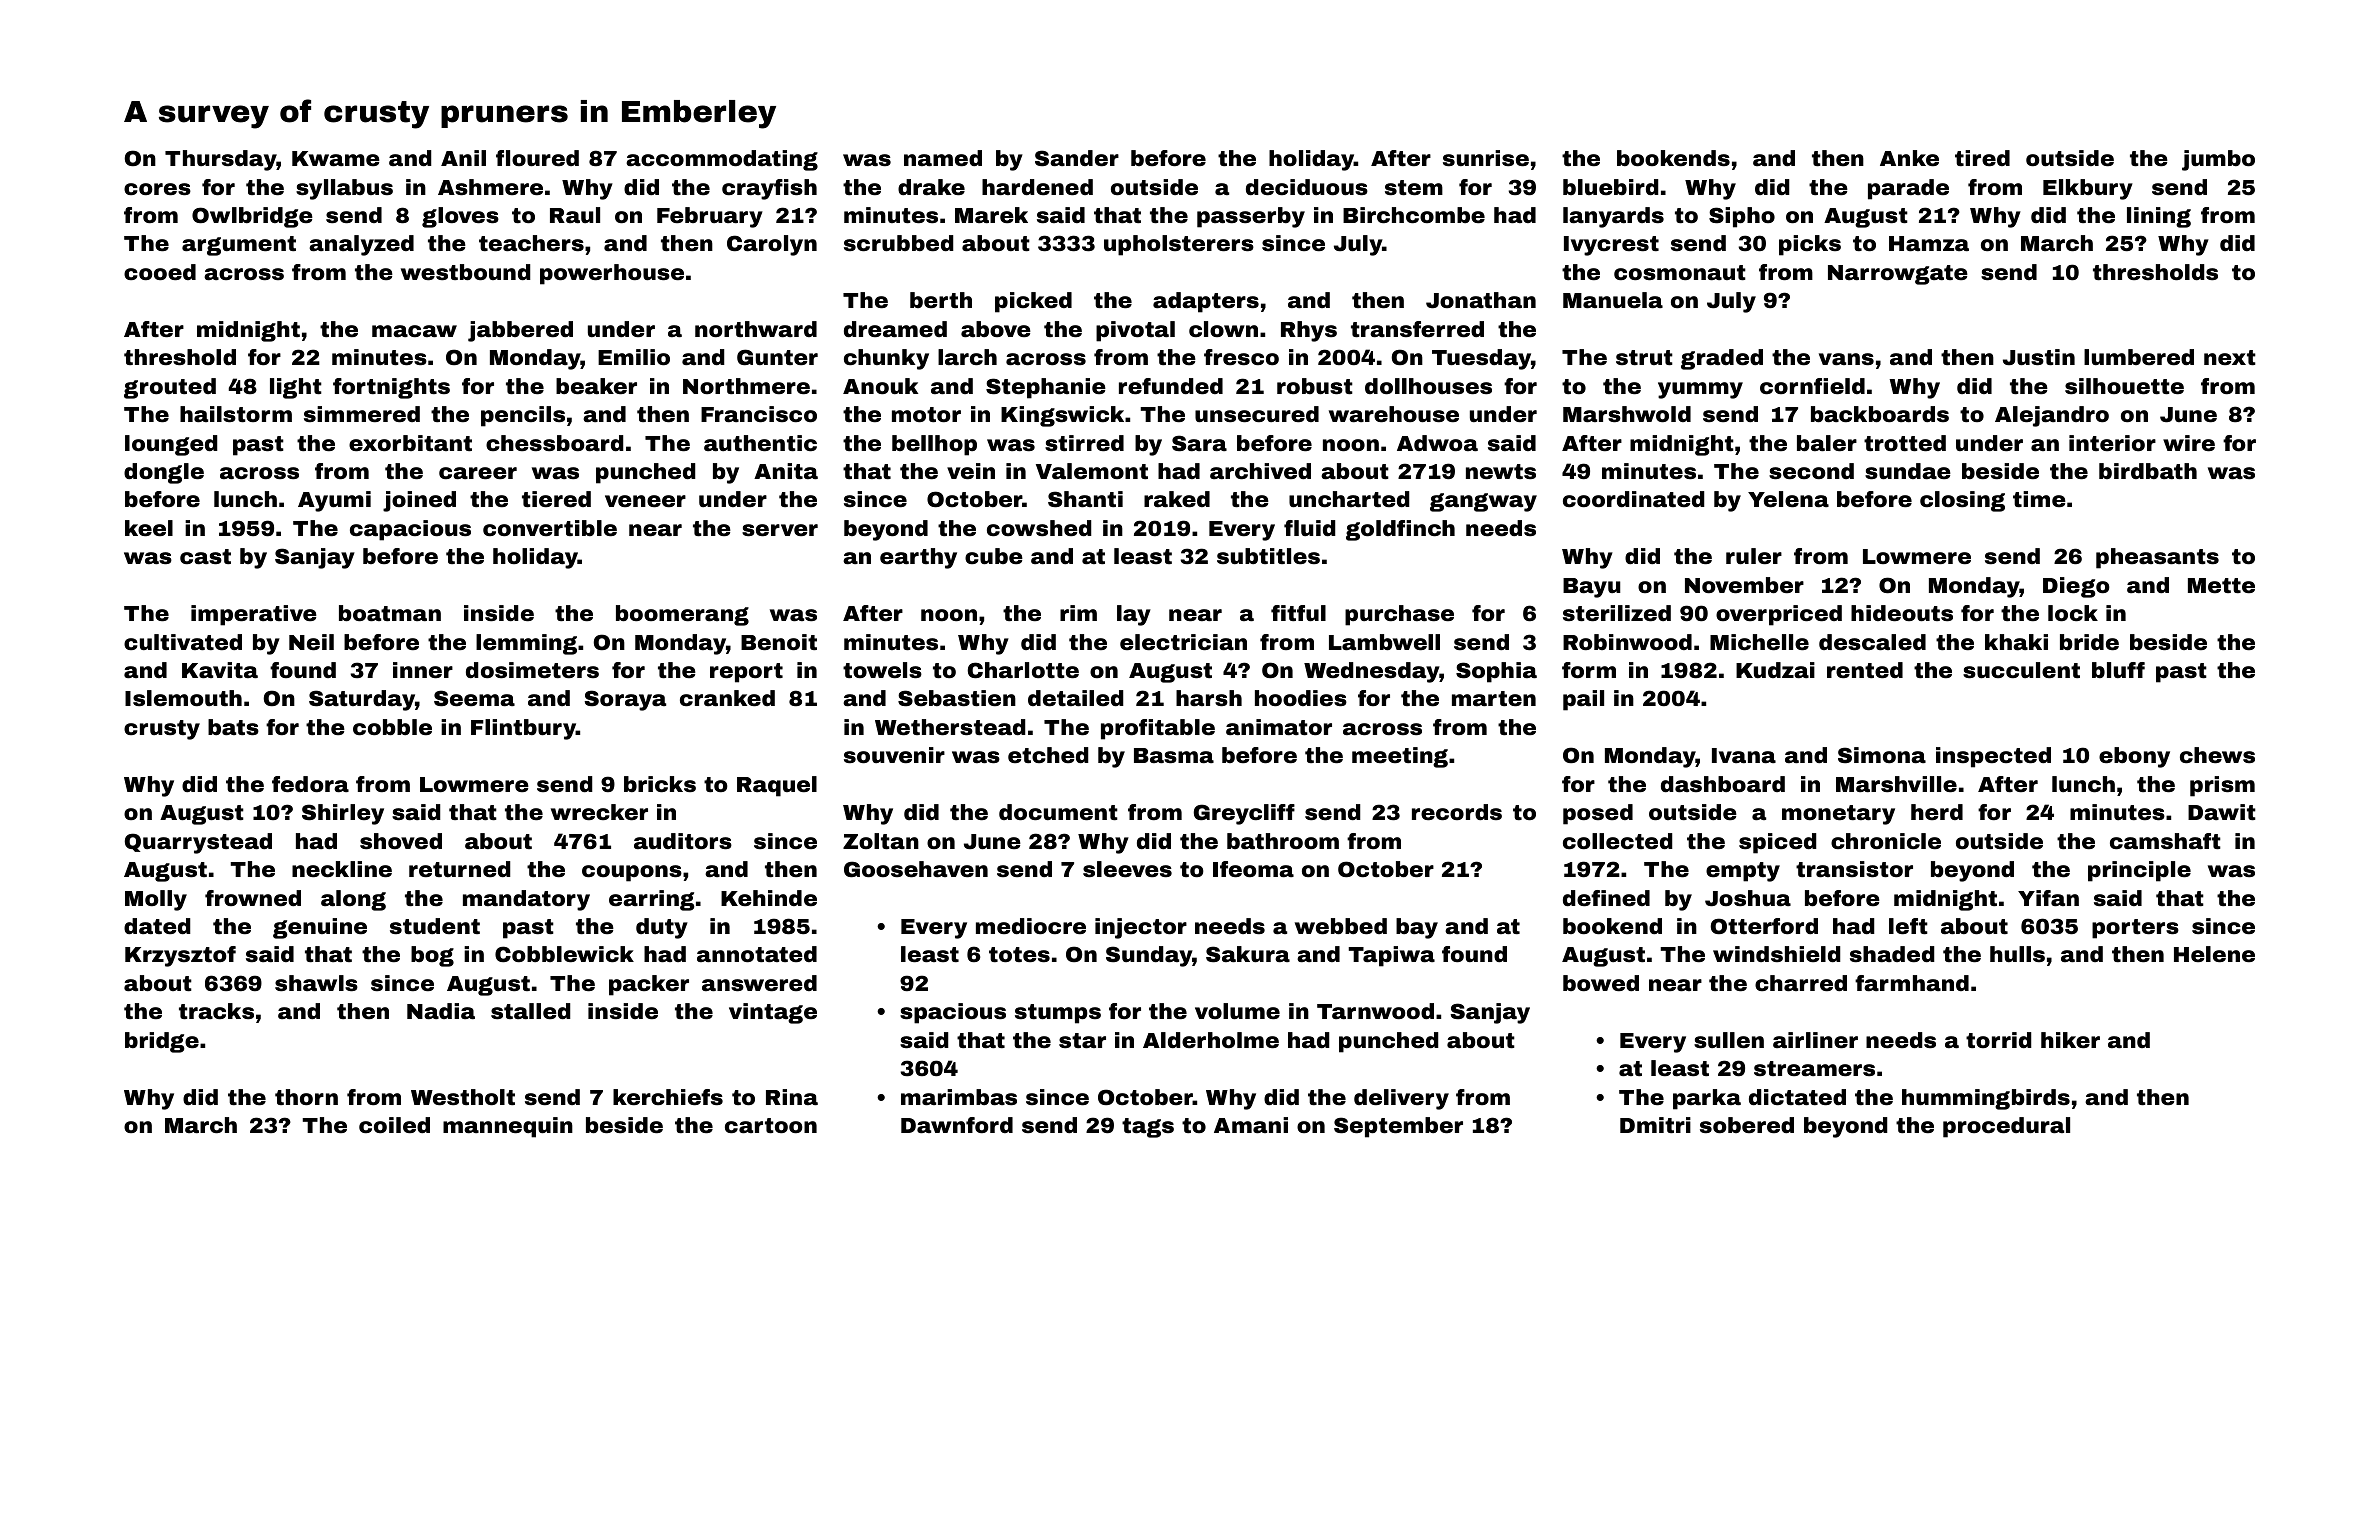 Image resolution: width=2380 pixels, height=1540 pixels. I want to click on towels, so click(882, 670).
